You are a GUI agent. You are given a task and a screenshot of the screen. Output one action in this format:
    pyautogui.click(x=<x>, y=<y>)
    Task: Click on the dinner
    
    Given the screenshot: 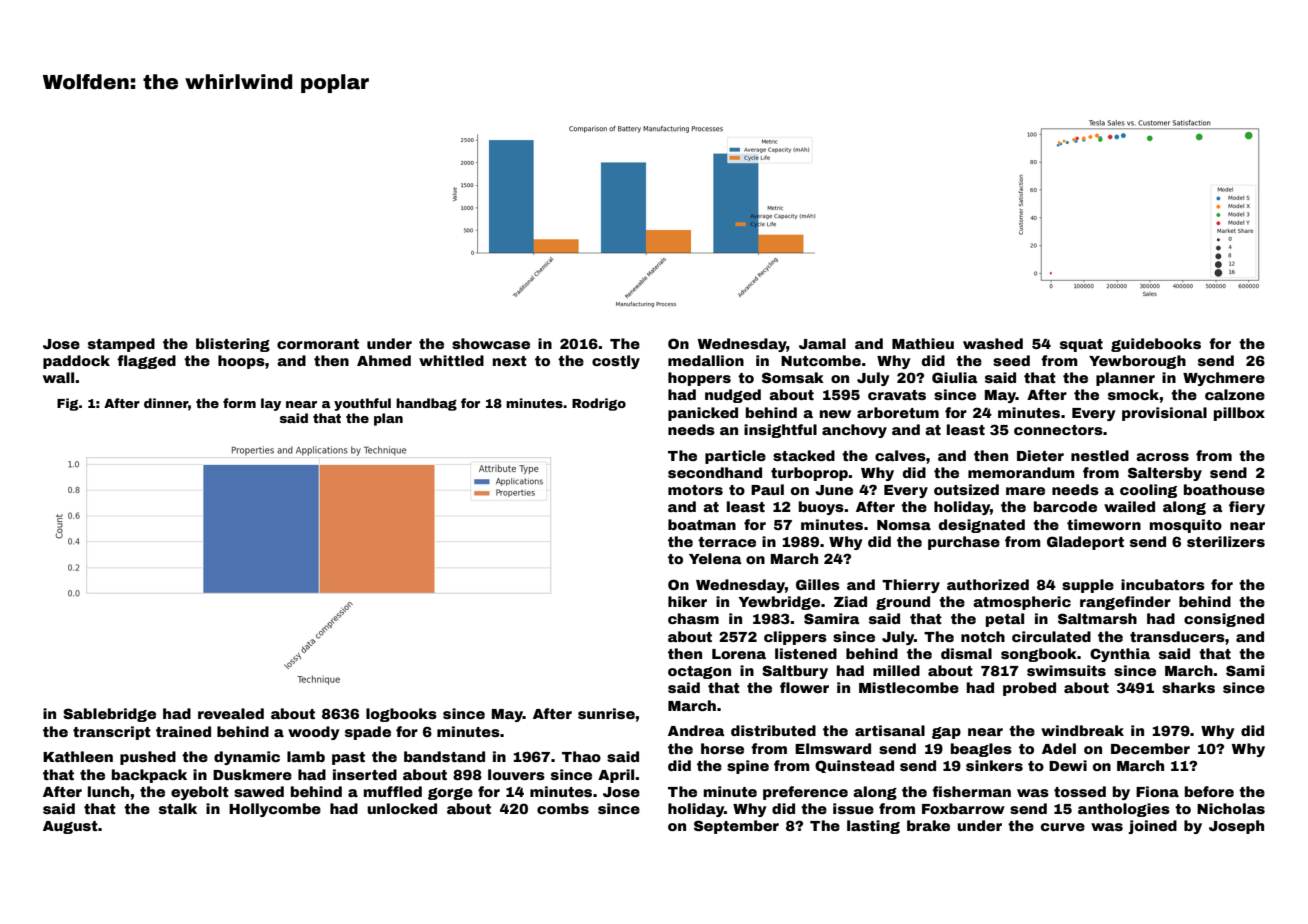 What is the action you would take?
    pyautogui.click(x=166, y=403)
